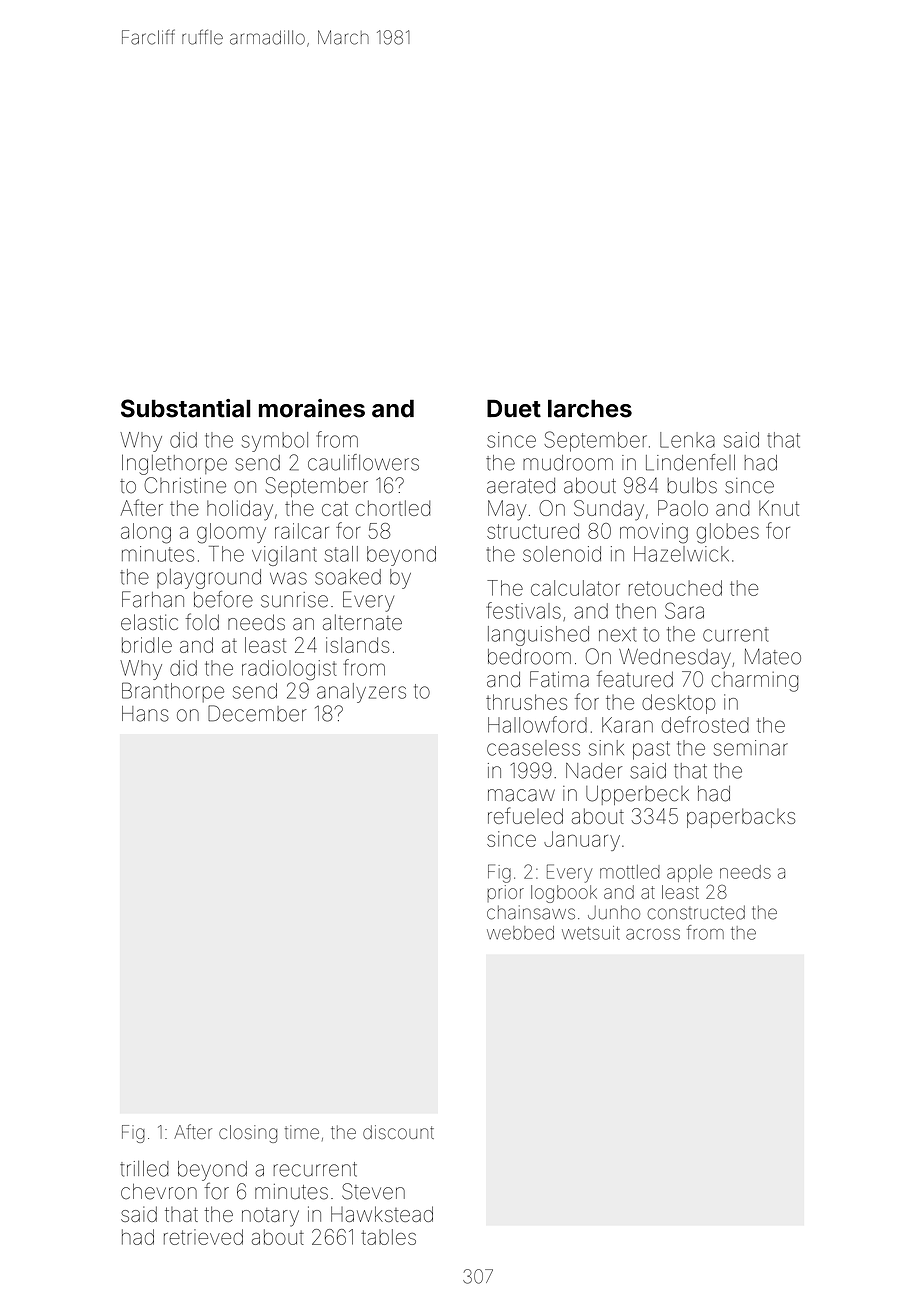 Image resolution: width=924 pixels, height=1314 pixels. What do you see at coordinates (361, 693) in the image?
I see `analyzers` at bounding box center [361, 693].
